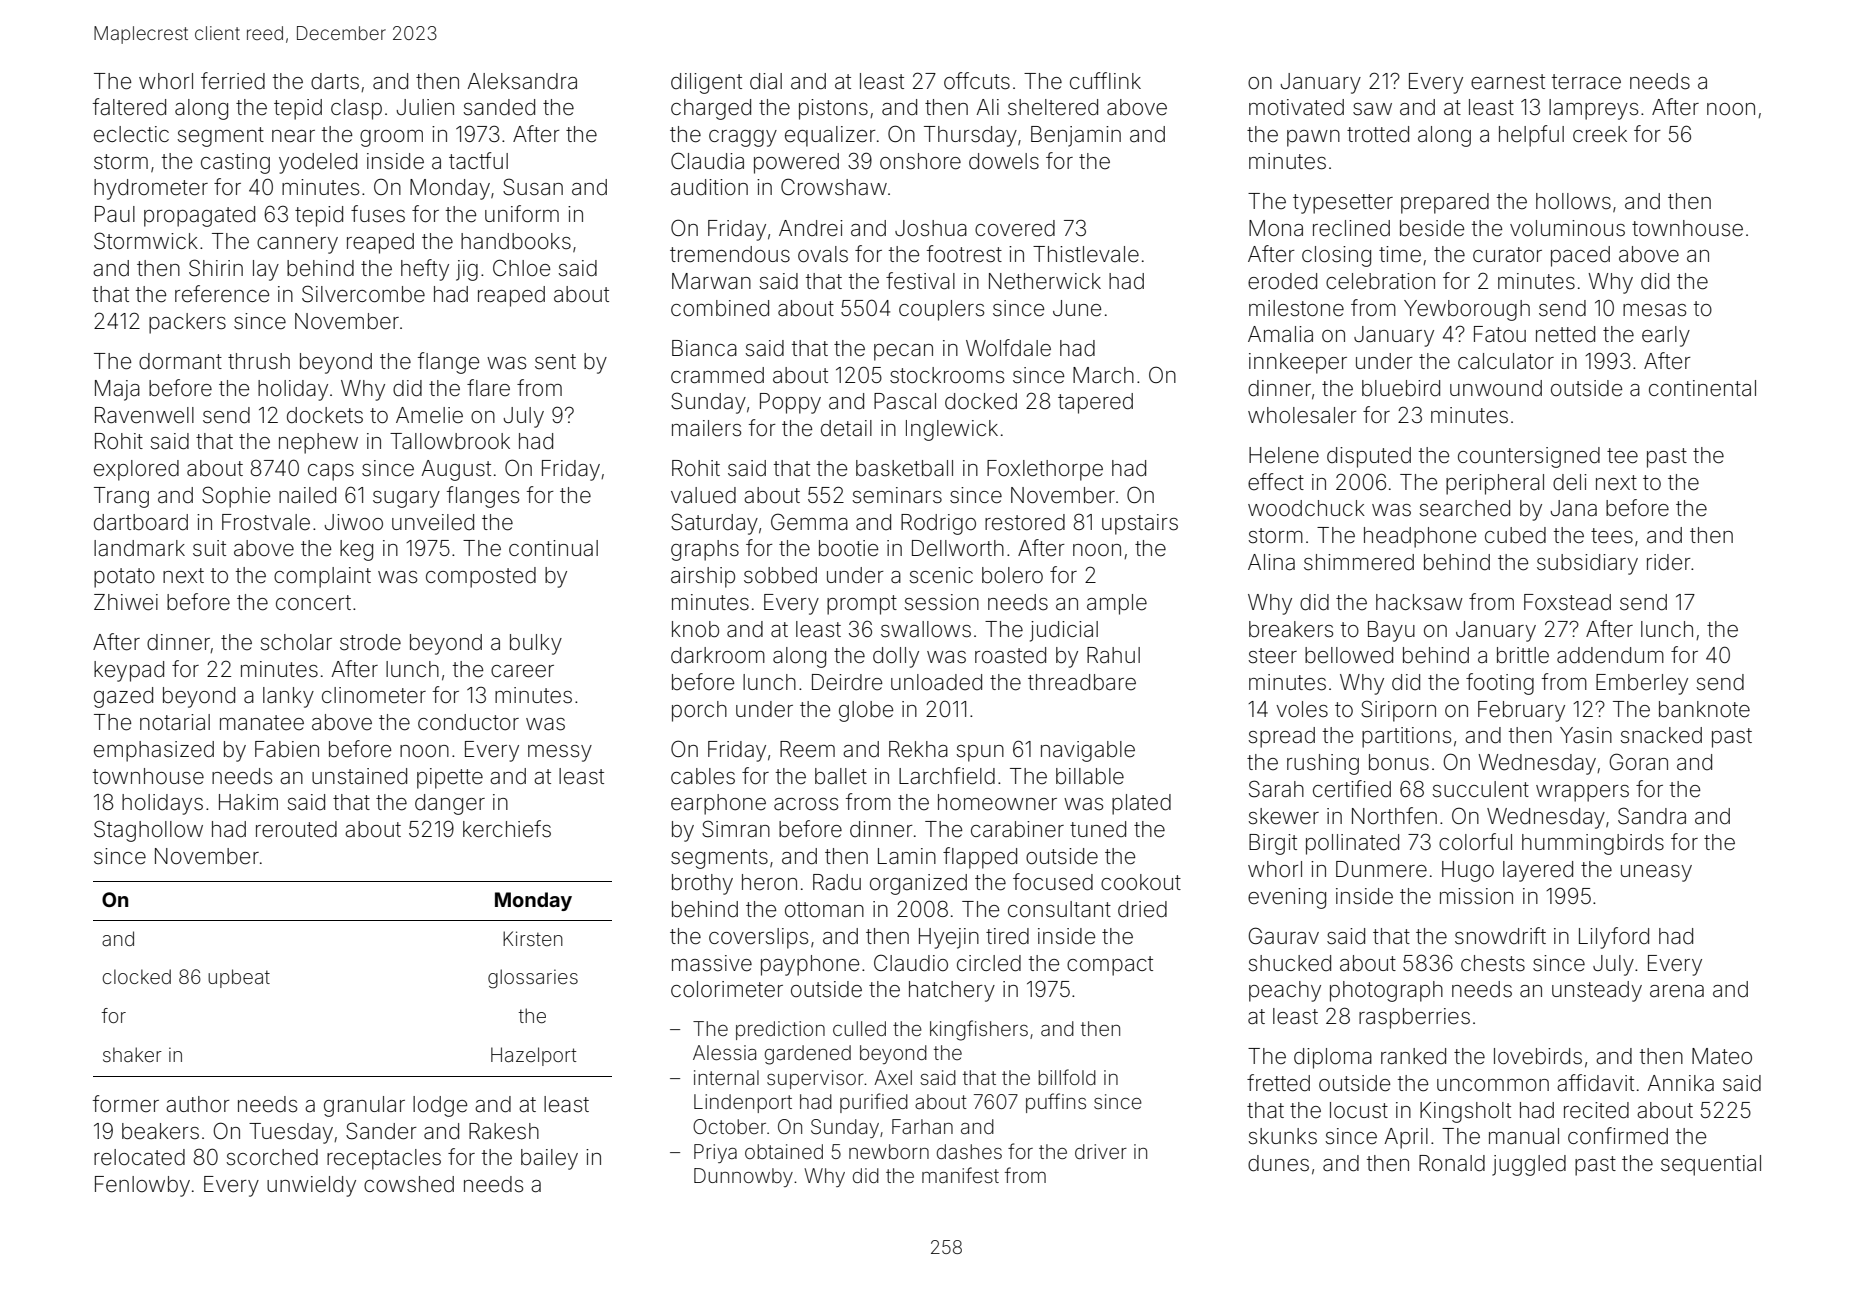 This screenshot has height=1315, width=1859. I want to click on upstairs, so click(1140, 524).
